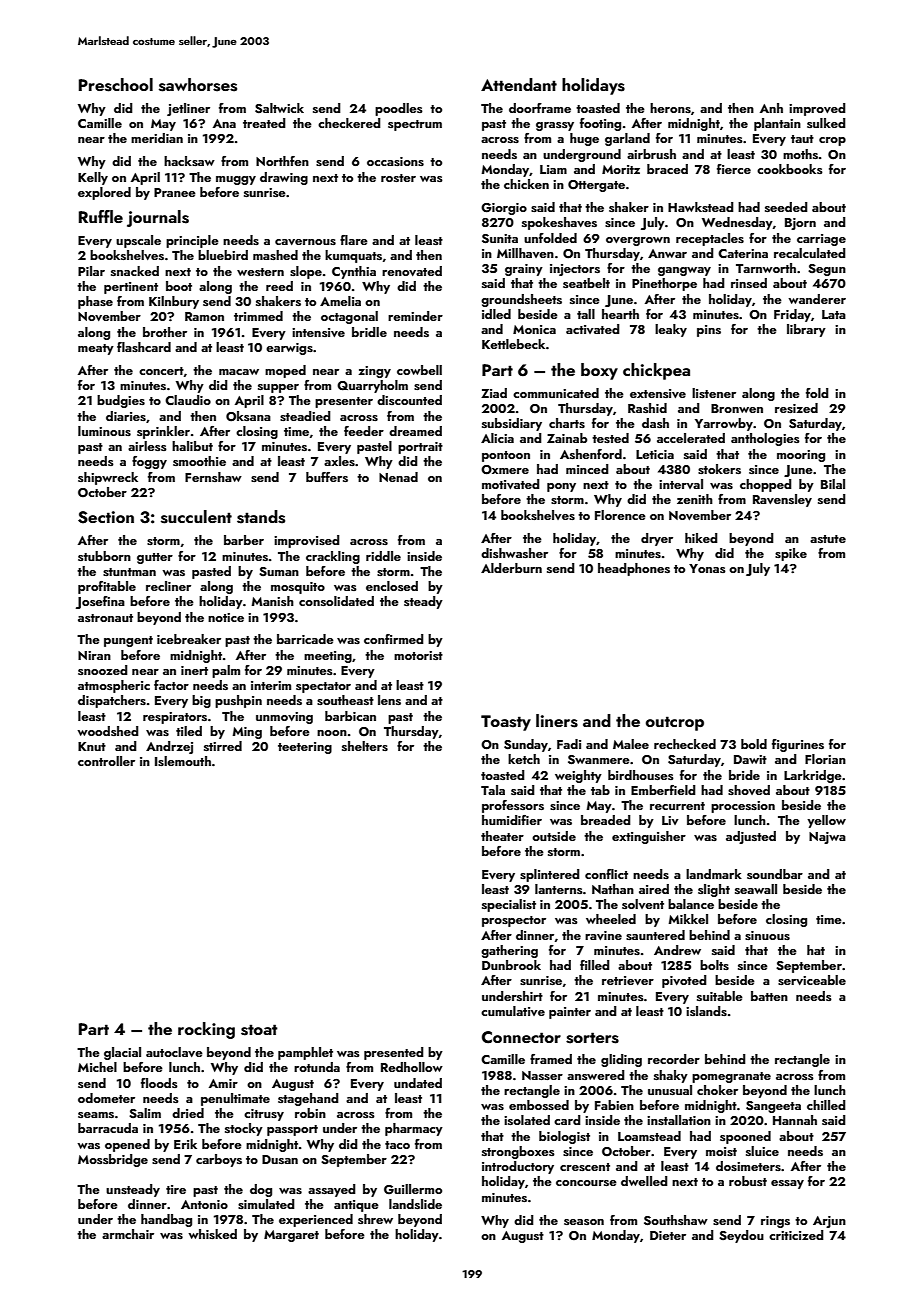 The image size is (924, 1308). Describe the element at coordinates (116, 85) in the document. I see `Preschool` at that location.
